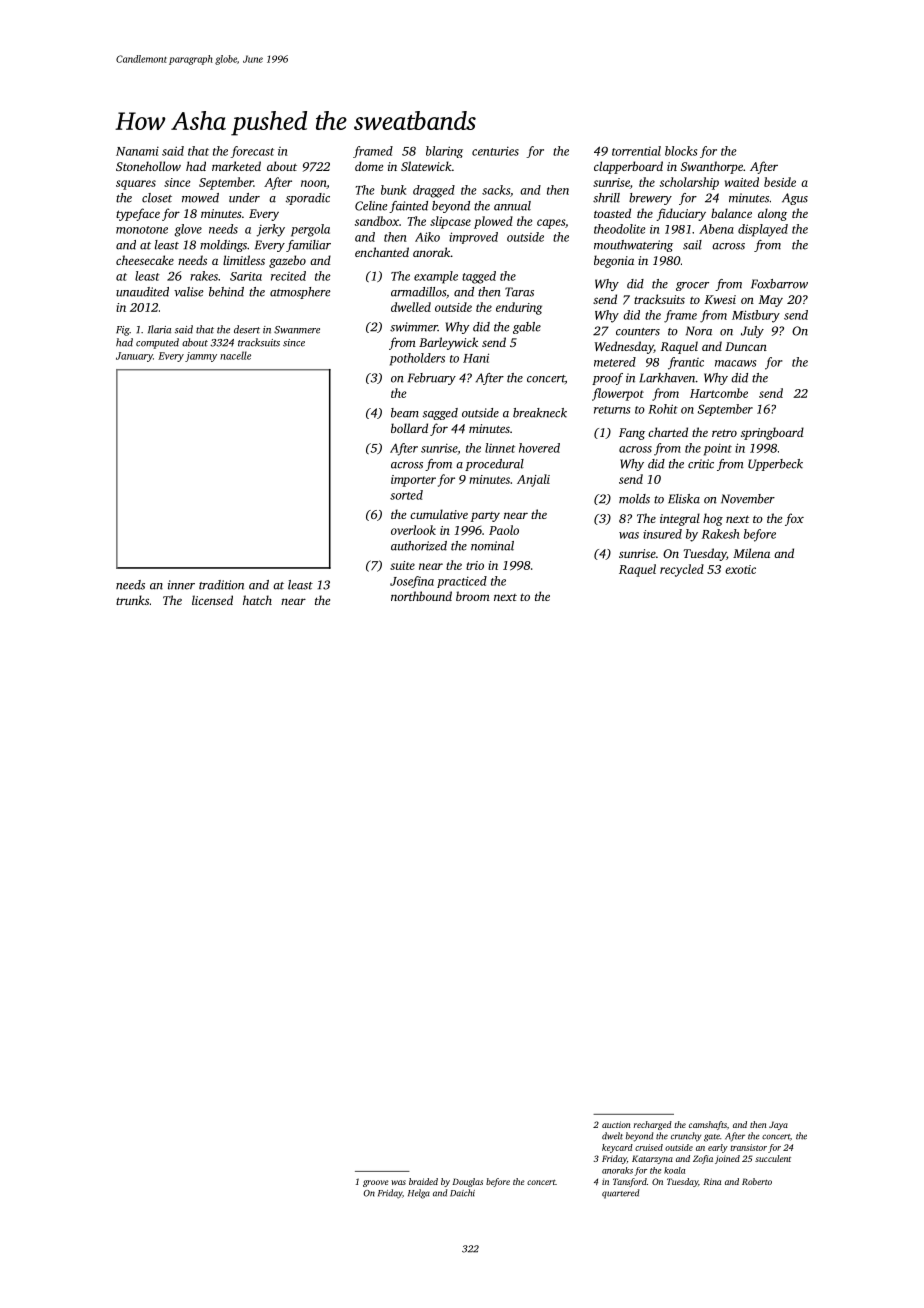  I want to click on broom, so click(473, 596).
